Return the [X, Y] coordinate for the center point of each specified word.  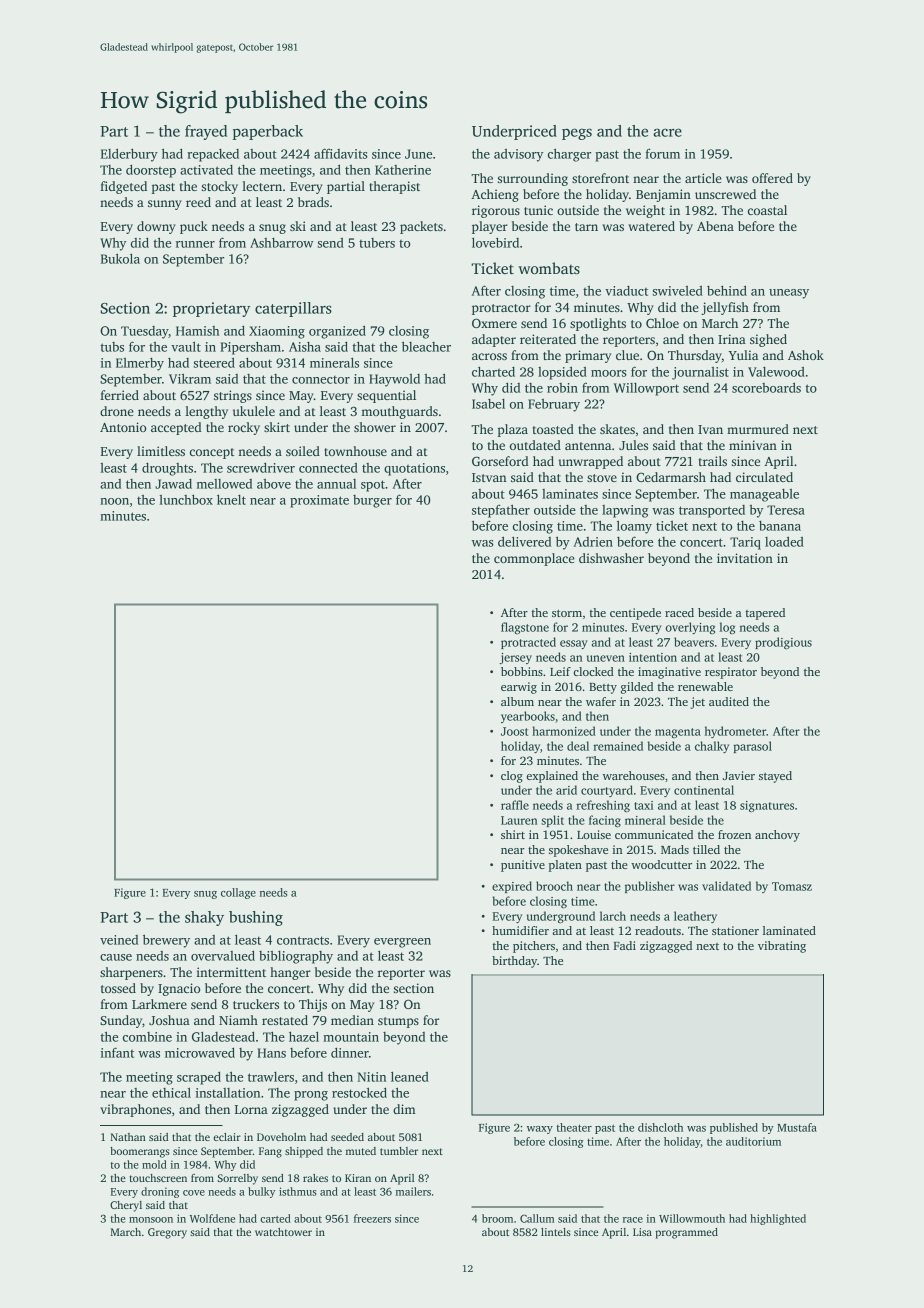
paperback [268, 132]
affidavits [341, 153]
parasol [752, 747]
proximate [319, 501]
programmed [686, 1233]
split [552, 821]
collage [238, 893]
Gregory [167, 1233]
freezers [372, 1218]
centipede [635, 614]
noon [114, 501]
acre [667, 132]
